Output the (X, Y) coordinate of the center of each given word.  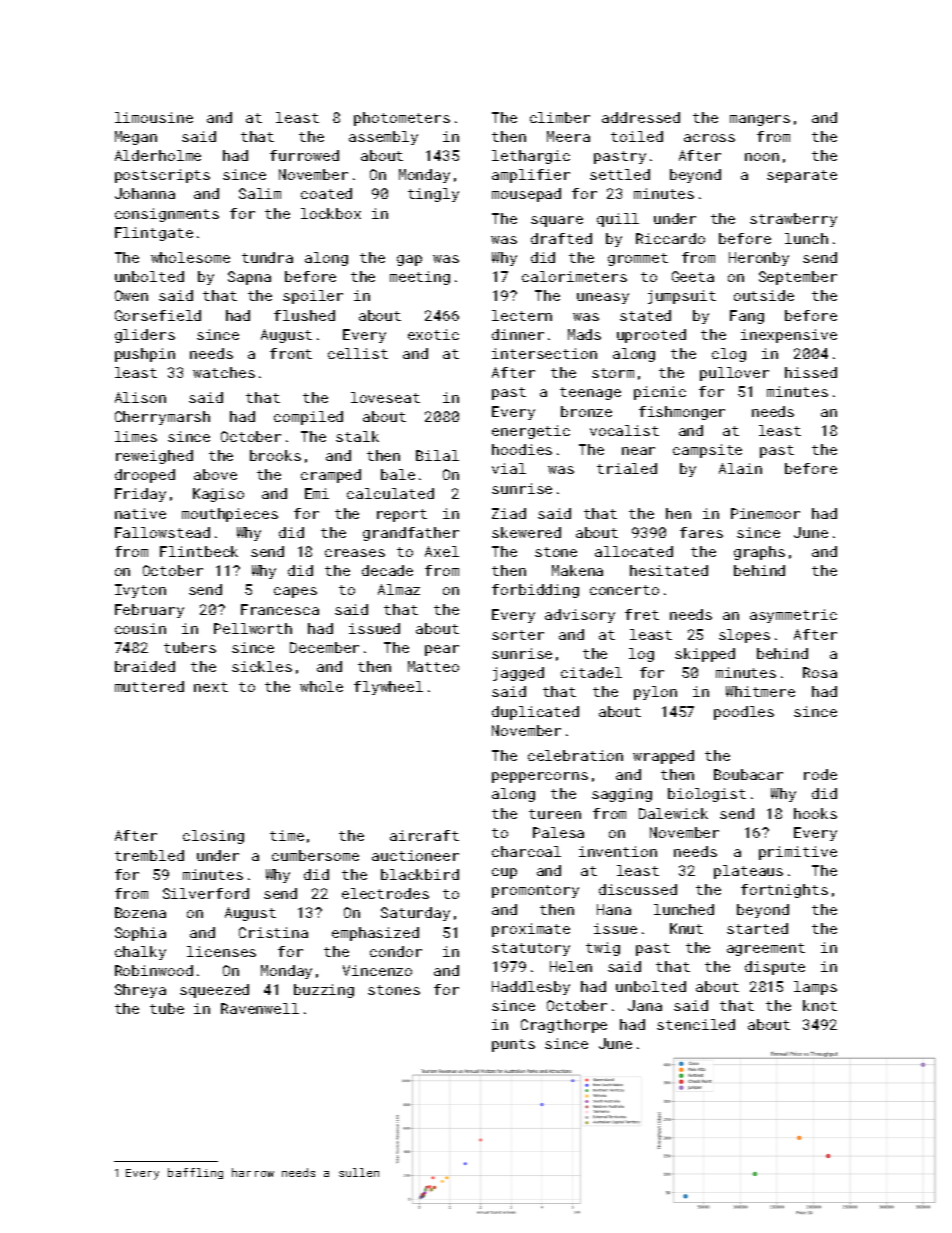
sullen (359, 1172)
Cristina (273, 932)
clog (729, 355)
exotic (433, 334)
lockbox (331, 213)
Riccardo (670, 238)
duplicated (535, 713)
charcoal (526, 851)
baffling (195, 1173)
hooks (815, 813)
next (211, 687)
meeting (420, 278)
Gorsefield (158, 315)
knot (820, 1005)
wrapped (663, 757)
